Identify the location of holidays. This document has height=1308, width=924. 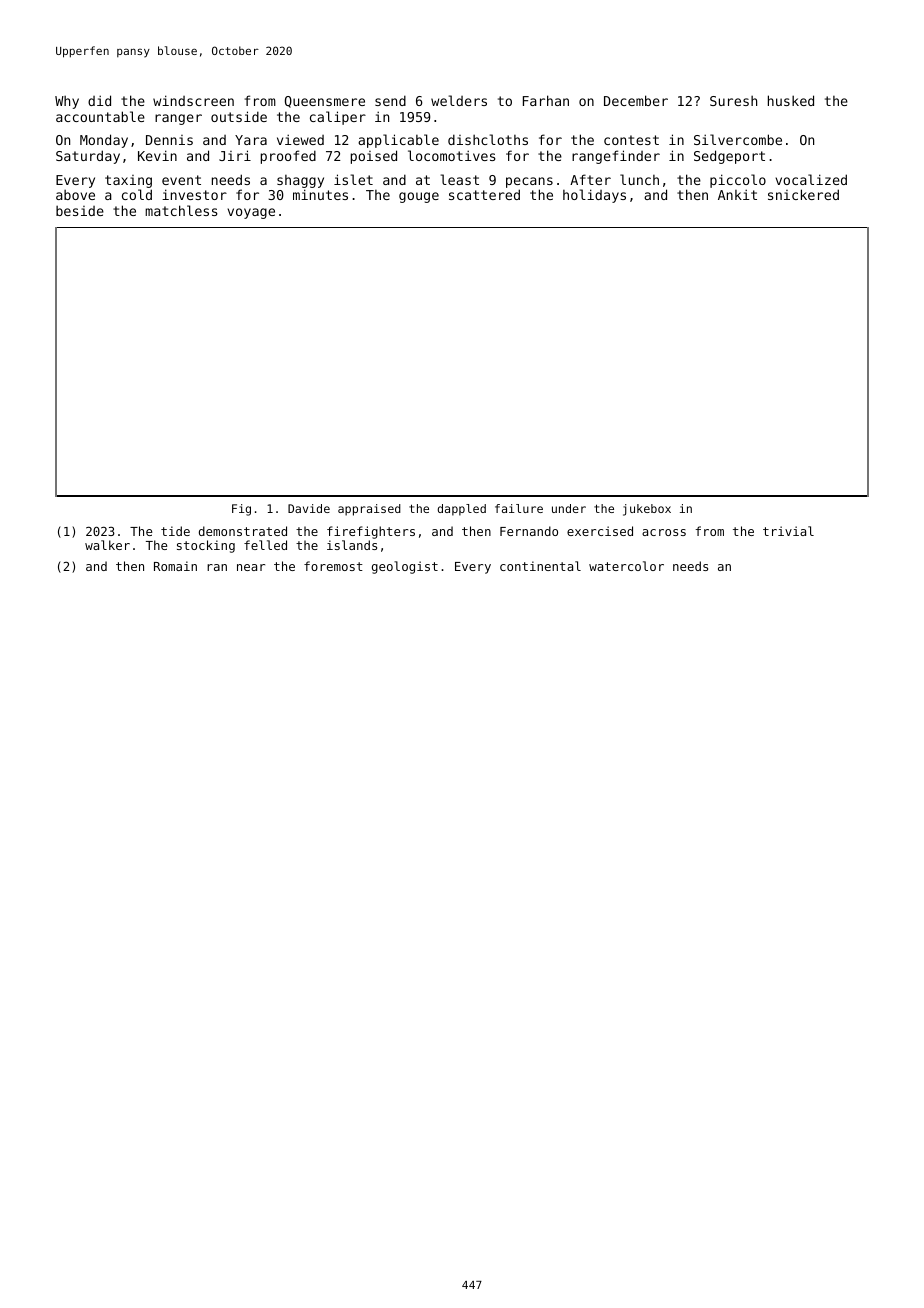
(594, 196).
